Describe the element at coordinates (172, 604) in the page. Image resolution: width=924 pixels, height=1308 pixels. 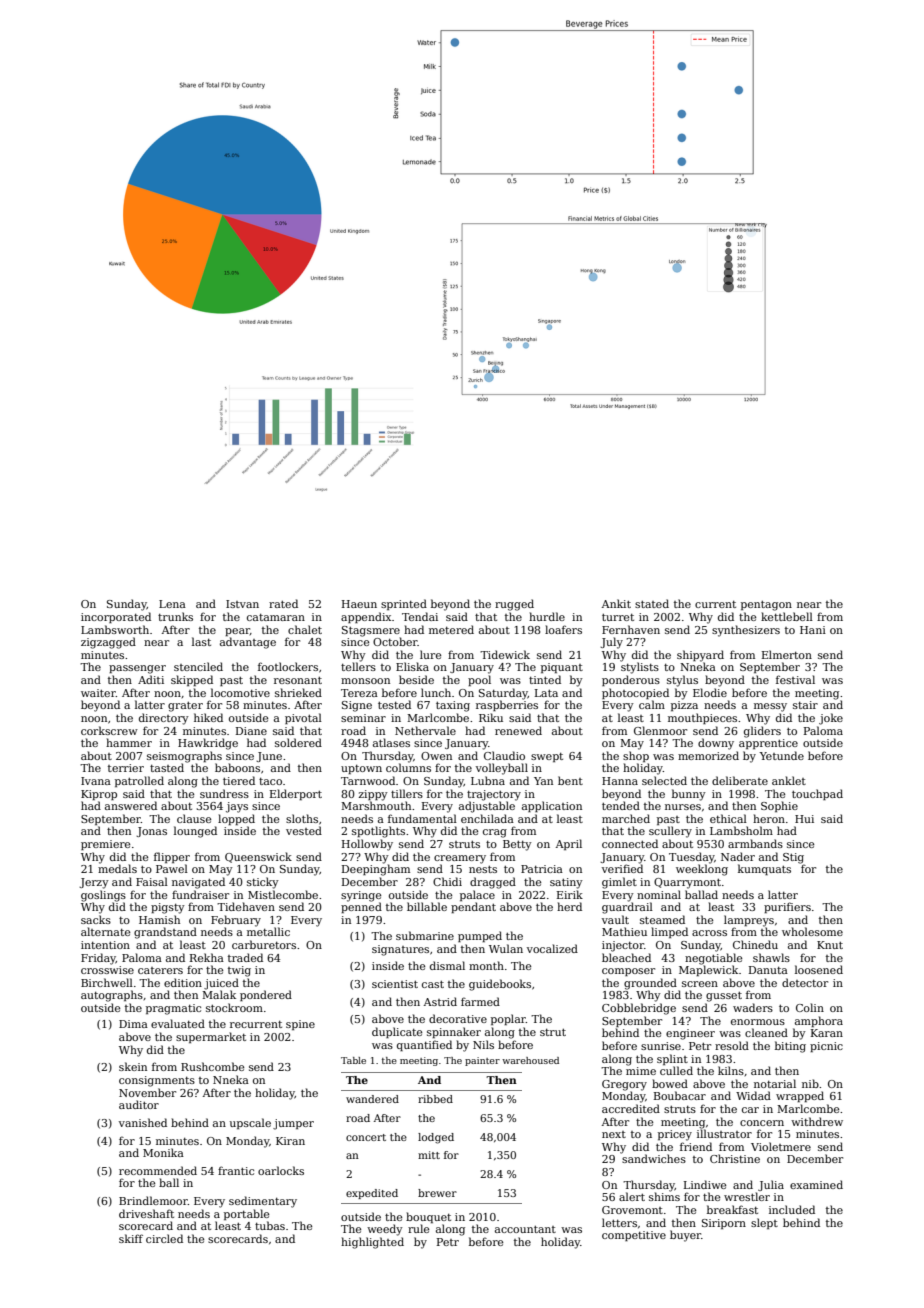
I see `Lena` at that location.
